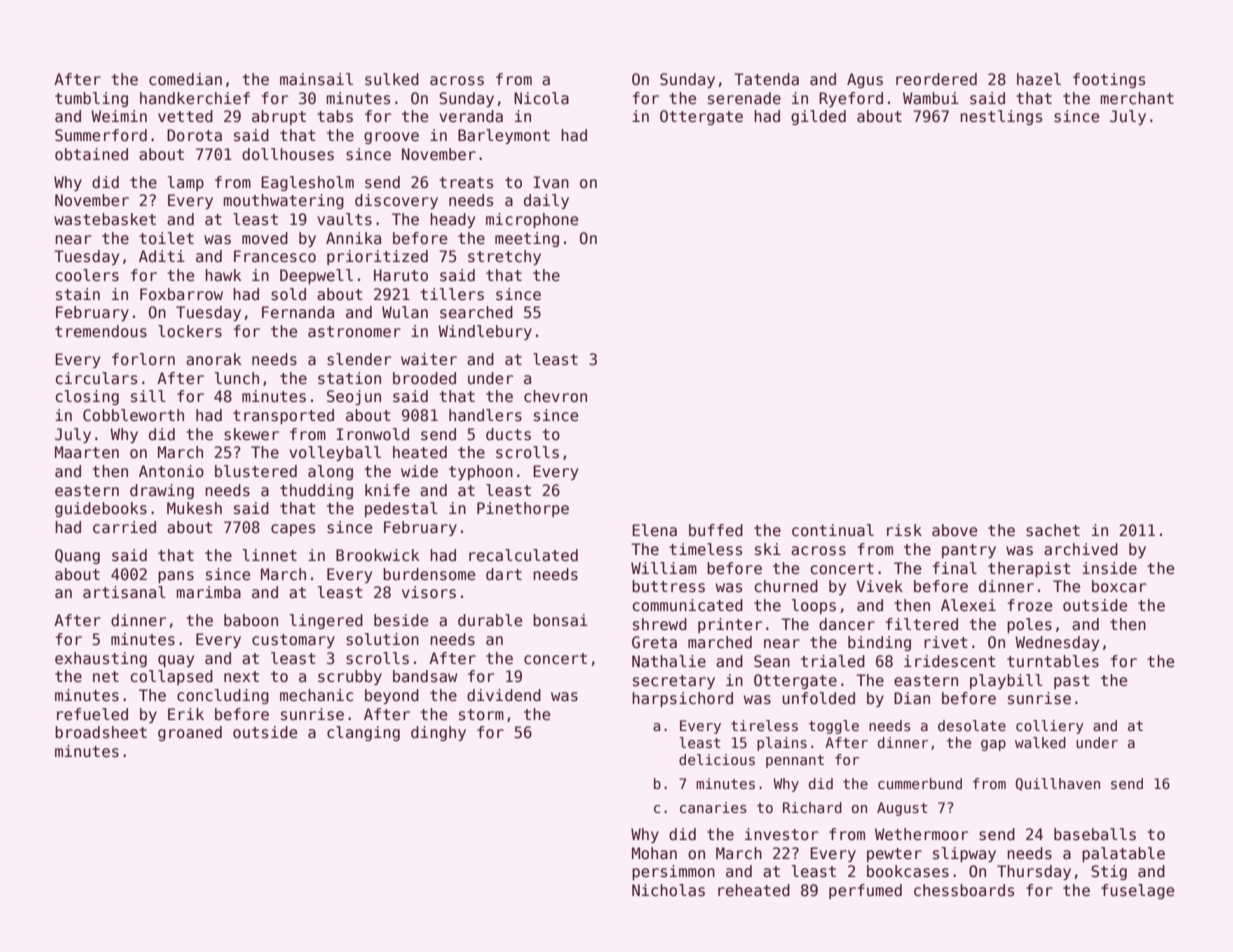  What do you see at coordinates (904, 530) in the screenshot?
I see `risk` at bounding box center [904, 530].
